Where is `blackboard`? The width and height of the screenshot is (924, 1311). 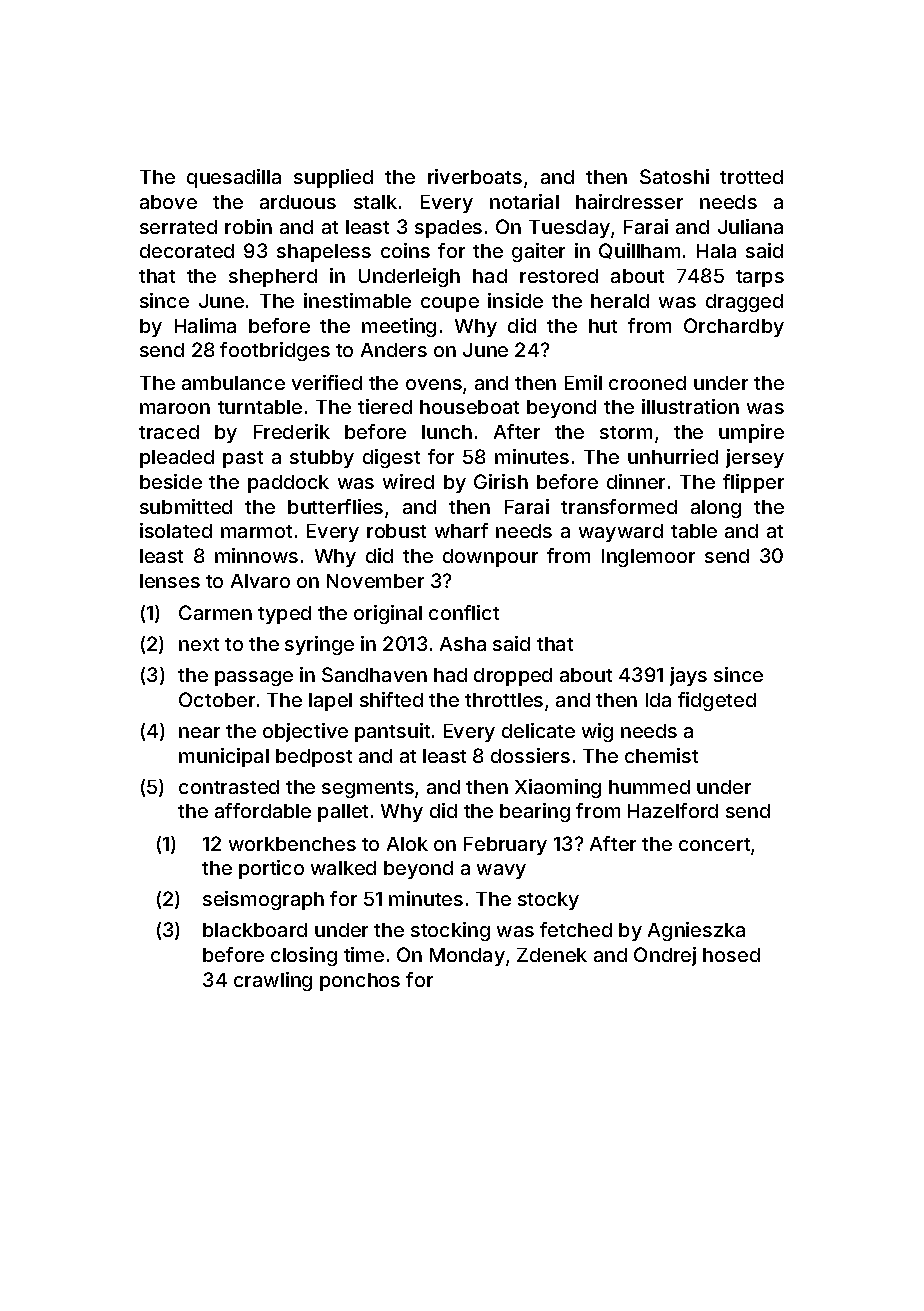
blackboard is located at coordinates (255, 930).
